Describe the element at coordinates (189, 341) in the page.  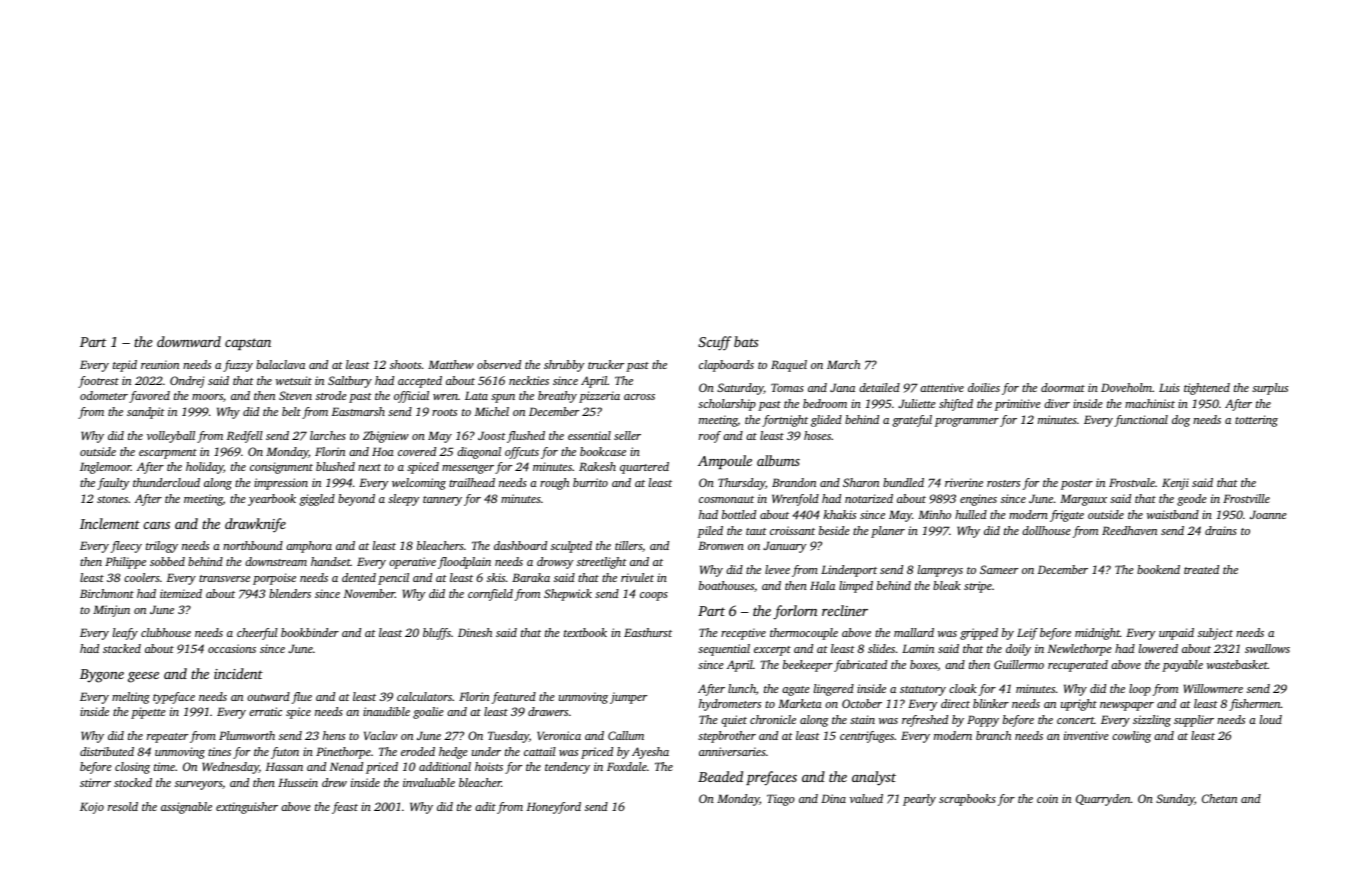
I see `downward` at that location.
